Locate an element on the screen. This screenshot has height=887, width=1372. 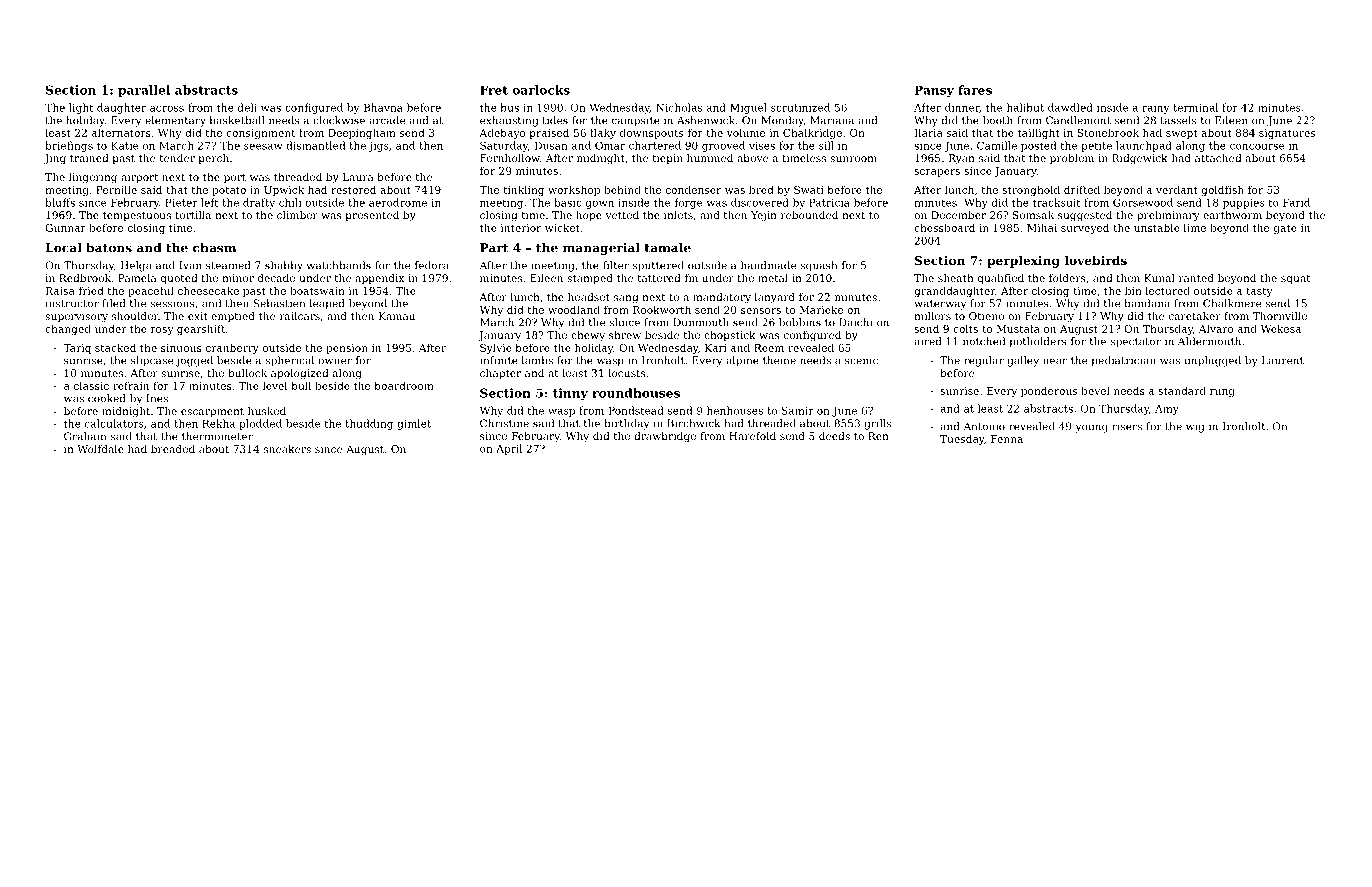
Rookworth is located at coordinates (662, 309).
